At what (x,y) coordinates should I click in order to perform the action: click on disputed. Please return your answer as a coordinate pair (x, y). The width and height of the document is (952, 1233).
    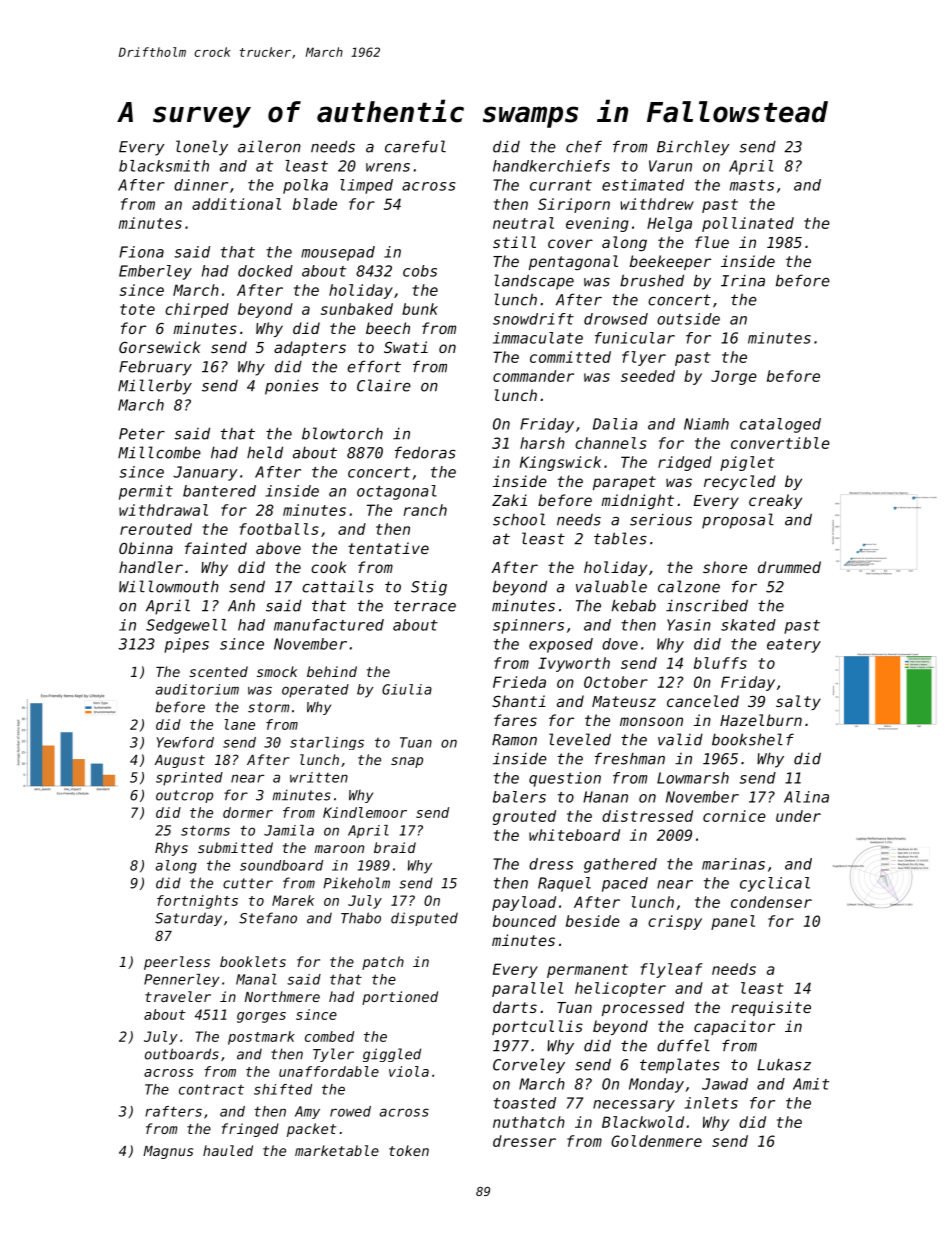
    Looking at the image, I should click on (424, 919).
